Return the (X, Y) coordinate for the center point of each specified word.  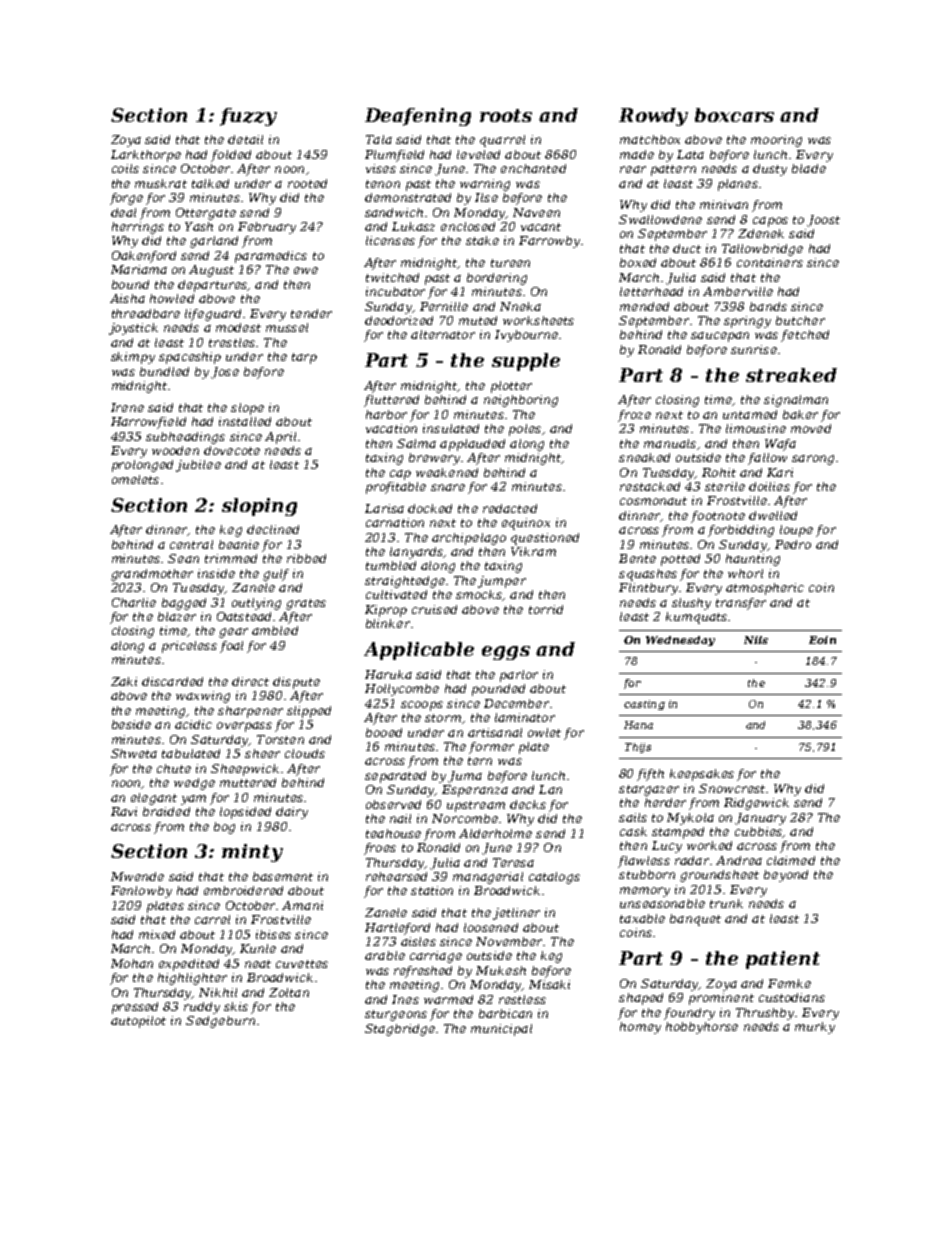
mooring (776, 141)
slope (247, 409)
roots (506, 115)
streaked (791, 375)
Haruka (388, 674)
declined (273, 529)
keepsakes (702, 775)
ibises (273, 934)
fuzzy (248, 117)
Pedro (793, 544)
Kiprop (386, 611)
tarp (304, 358)
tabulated (191, 753)
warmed (448, 999)
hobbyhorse (702, 1028)
